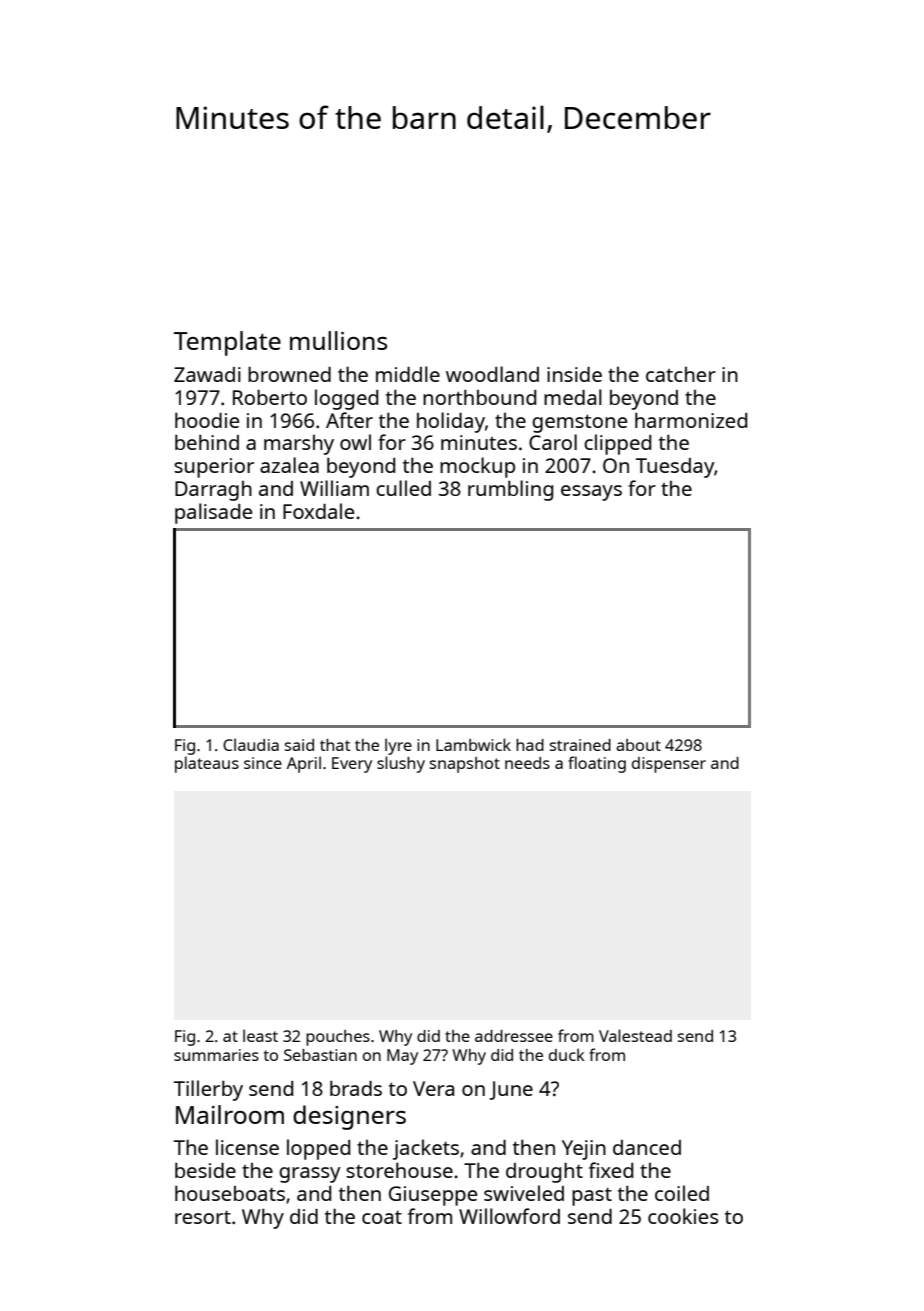  What do you see at coordinates (492, 374) in the screenshot?
I see `woodland` at bounding box center [492, 374].
